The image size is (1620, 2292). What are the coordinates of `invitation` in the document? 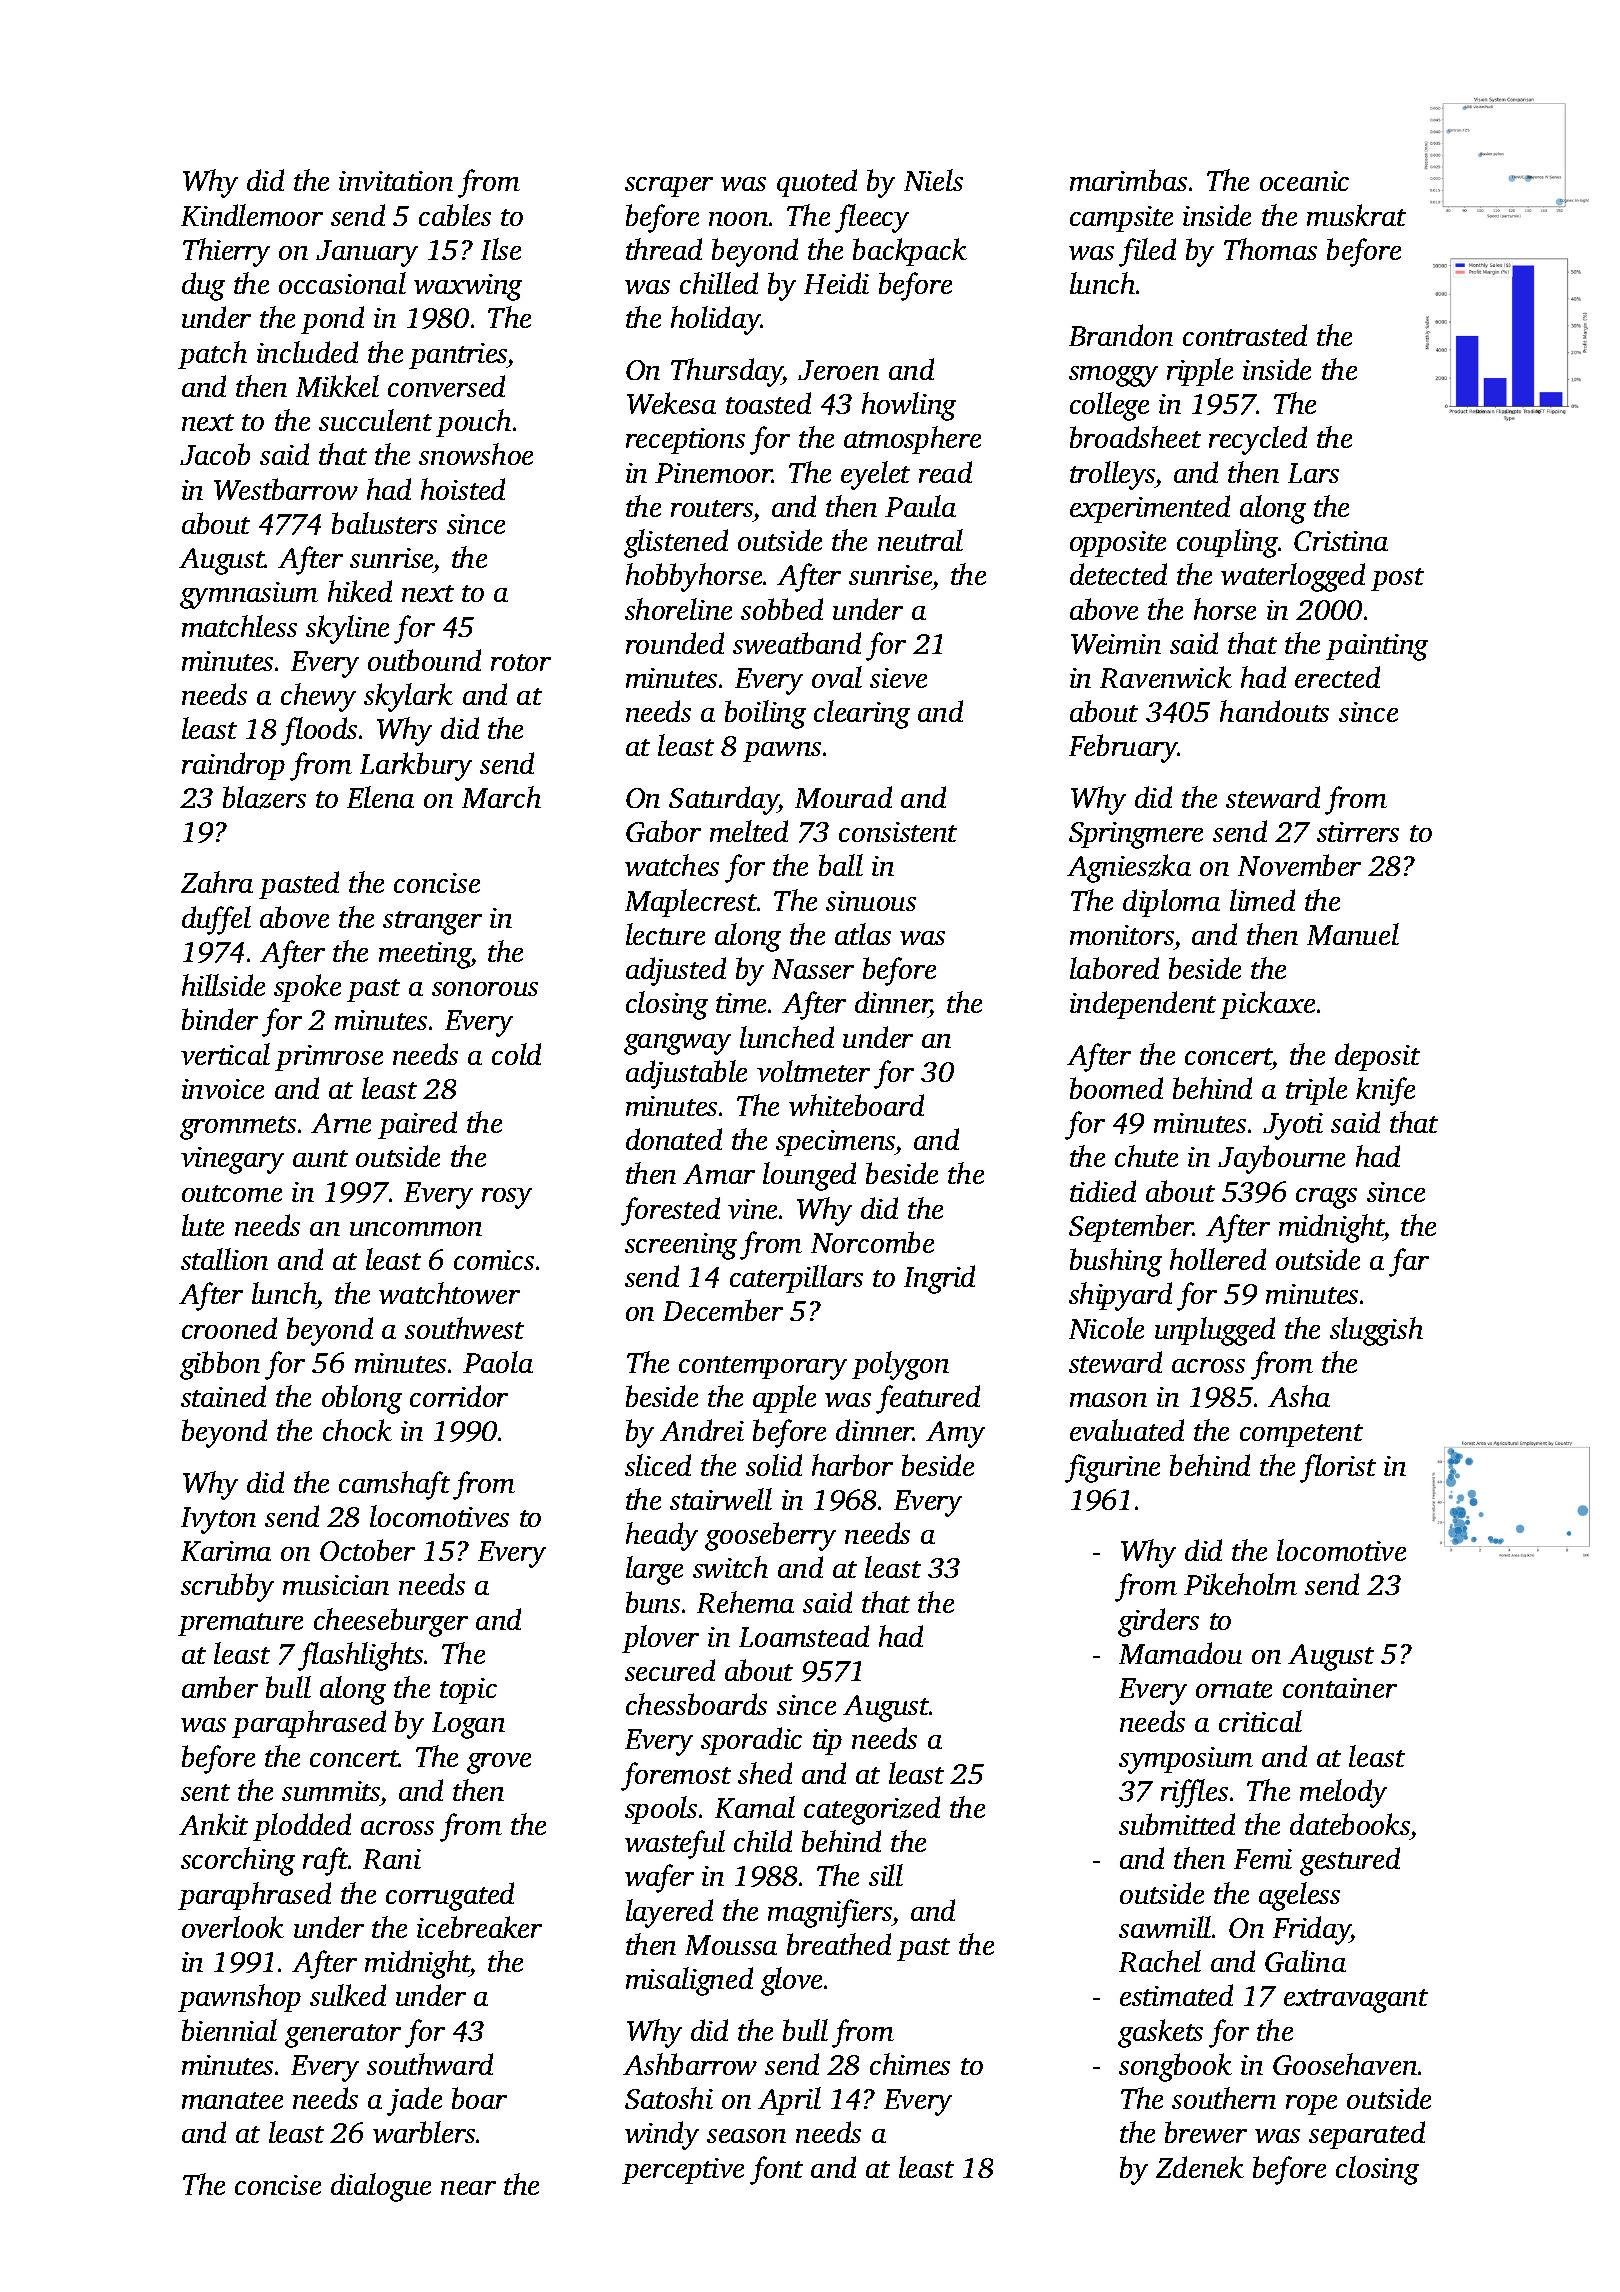 It's located at (396, 181).
